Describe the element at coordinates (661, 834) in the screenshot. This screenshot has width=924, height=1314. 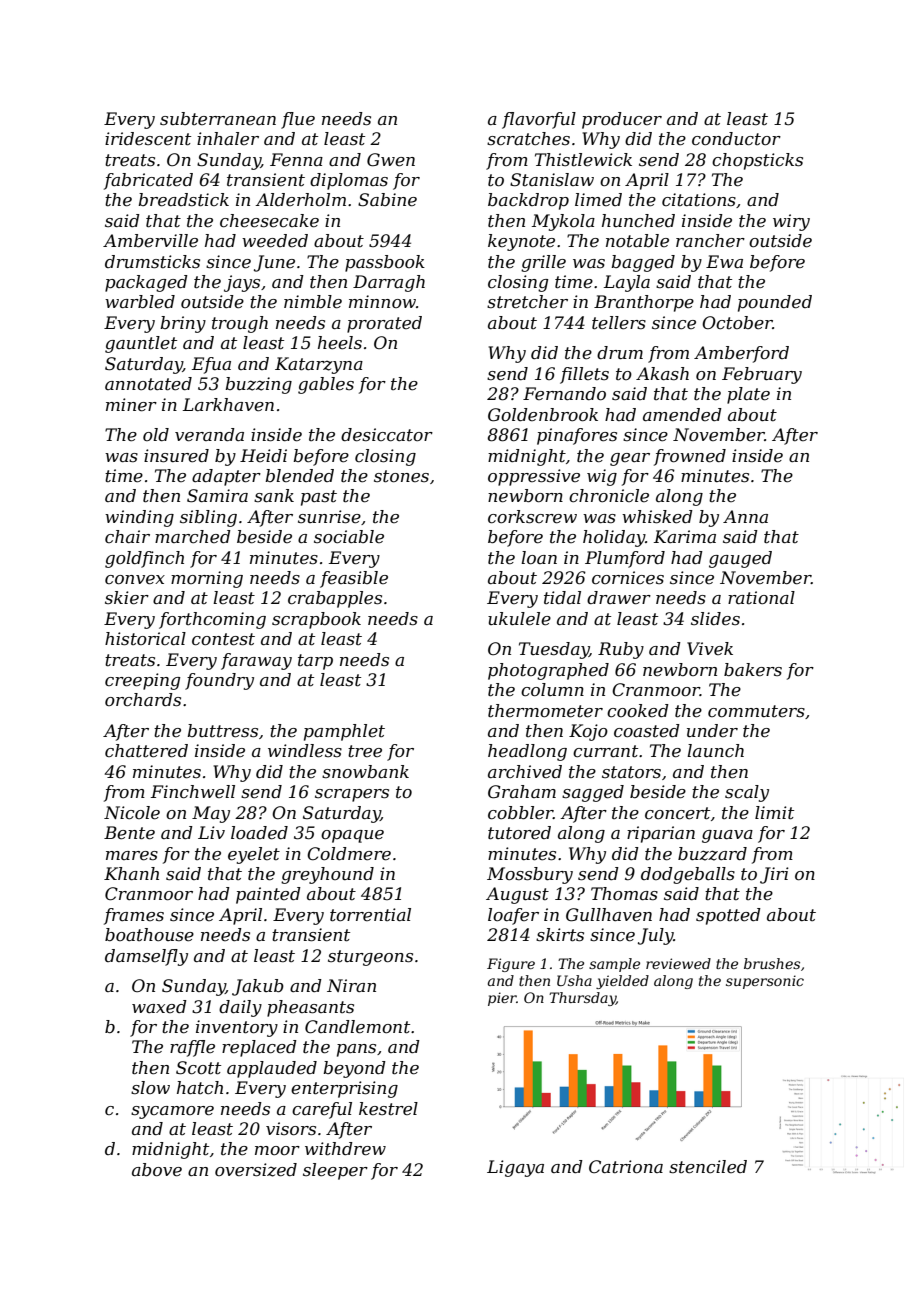
I see `riparian` at that location.
